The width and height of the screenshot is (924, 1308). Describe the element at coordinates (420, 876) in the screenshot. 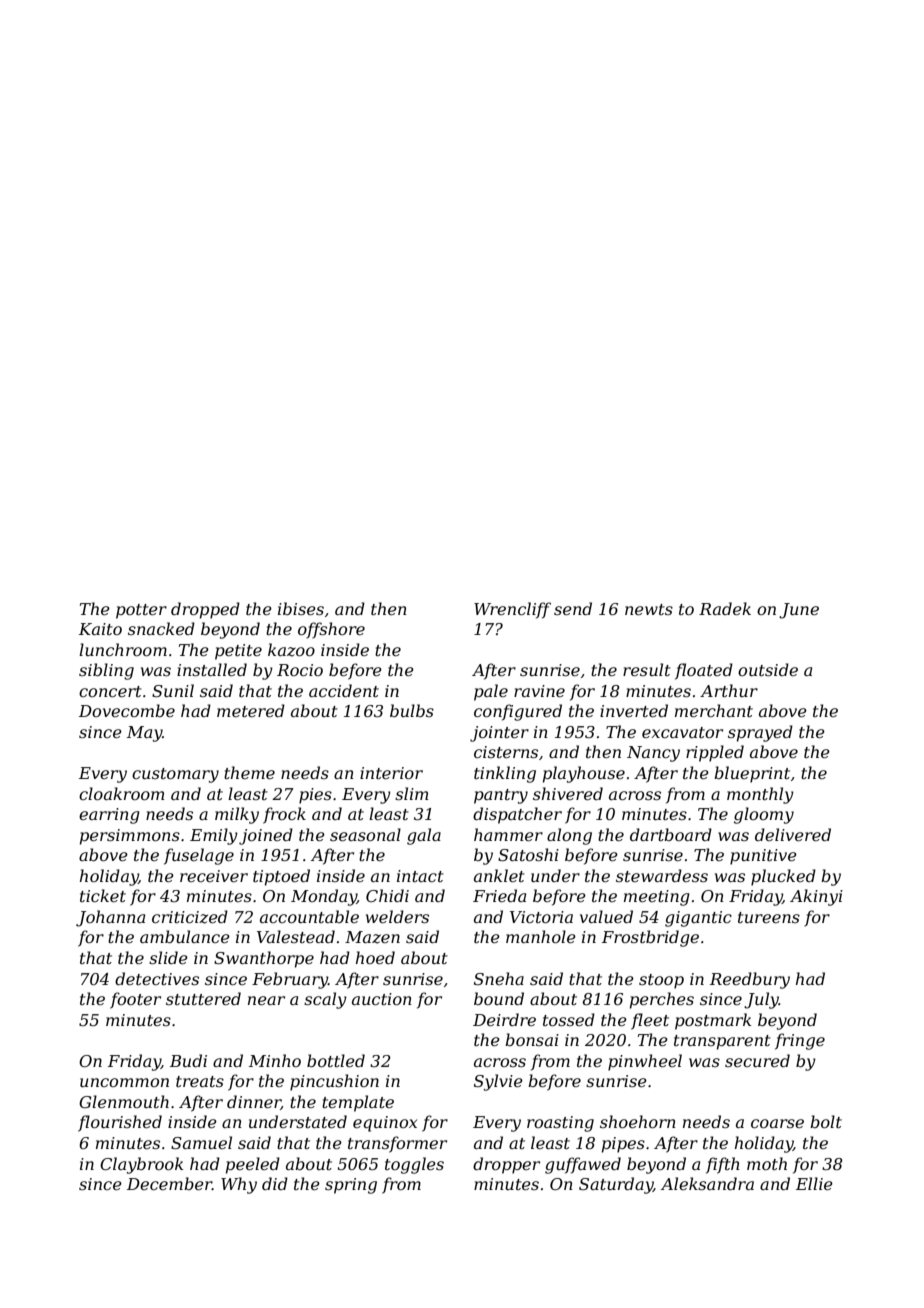

I see `intact` at that location.
